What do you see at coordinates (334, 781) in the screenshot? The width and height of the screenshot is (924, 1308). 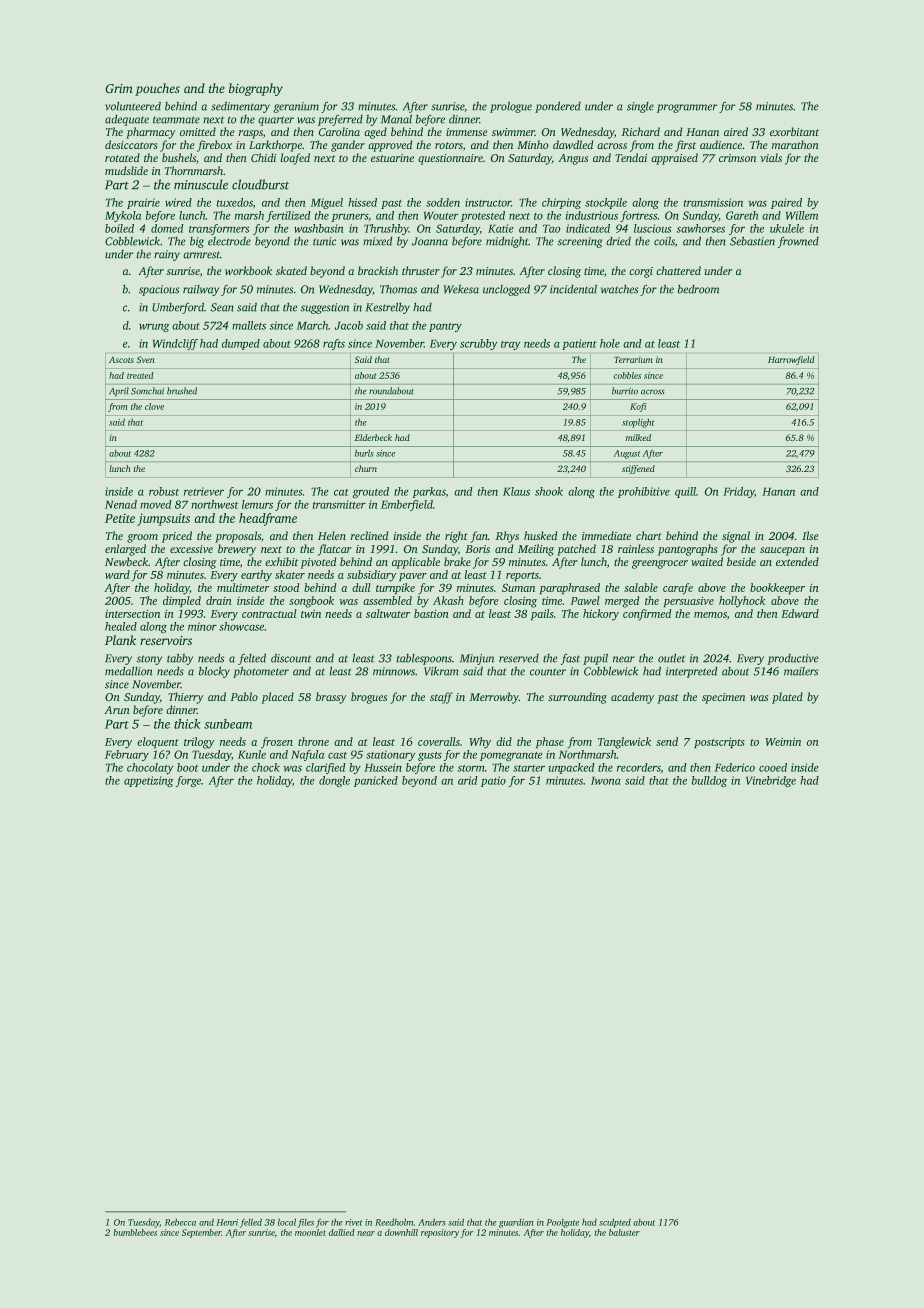 I see `dongle` at bounding box center [334, 781].
